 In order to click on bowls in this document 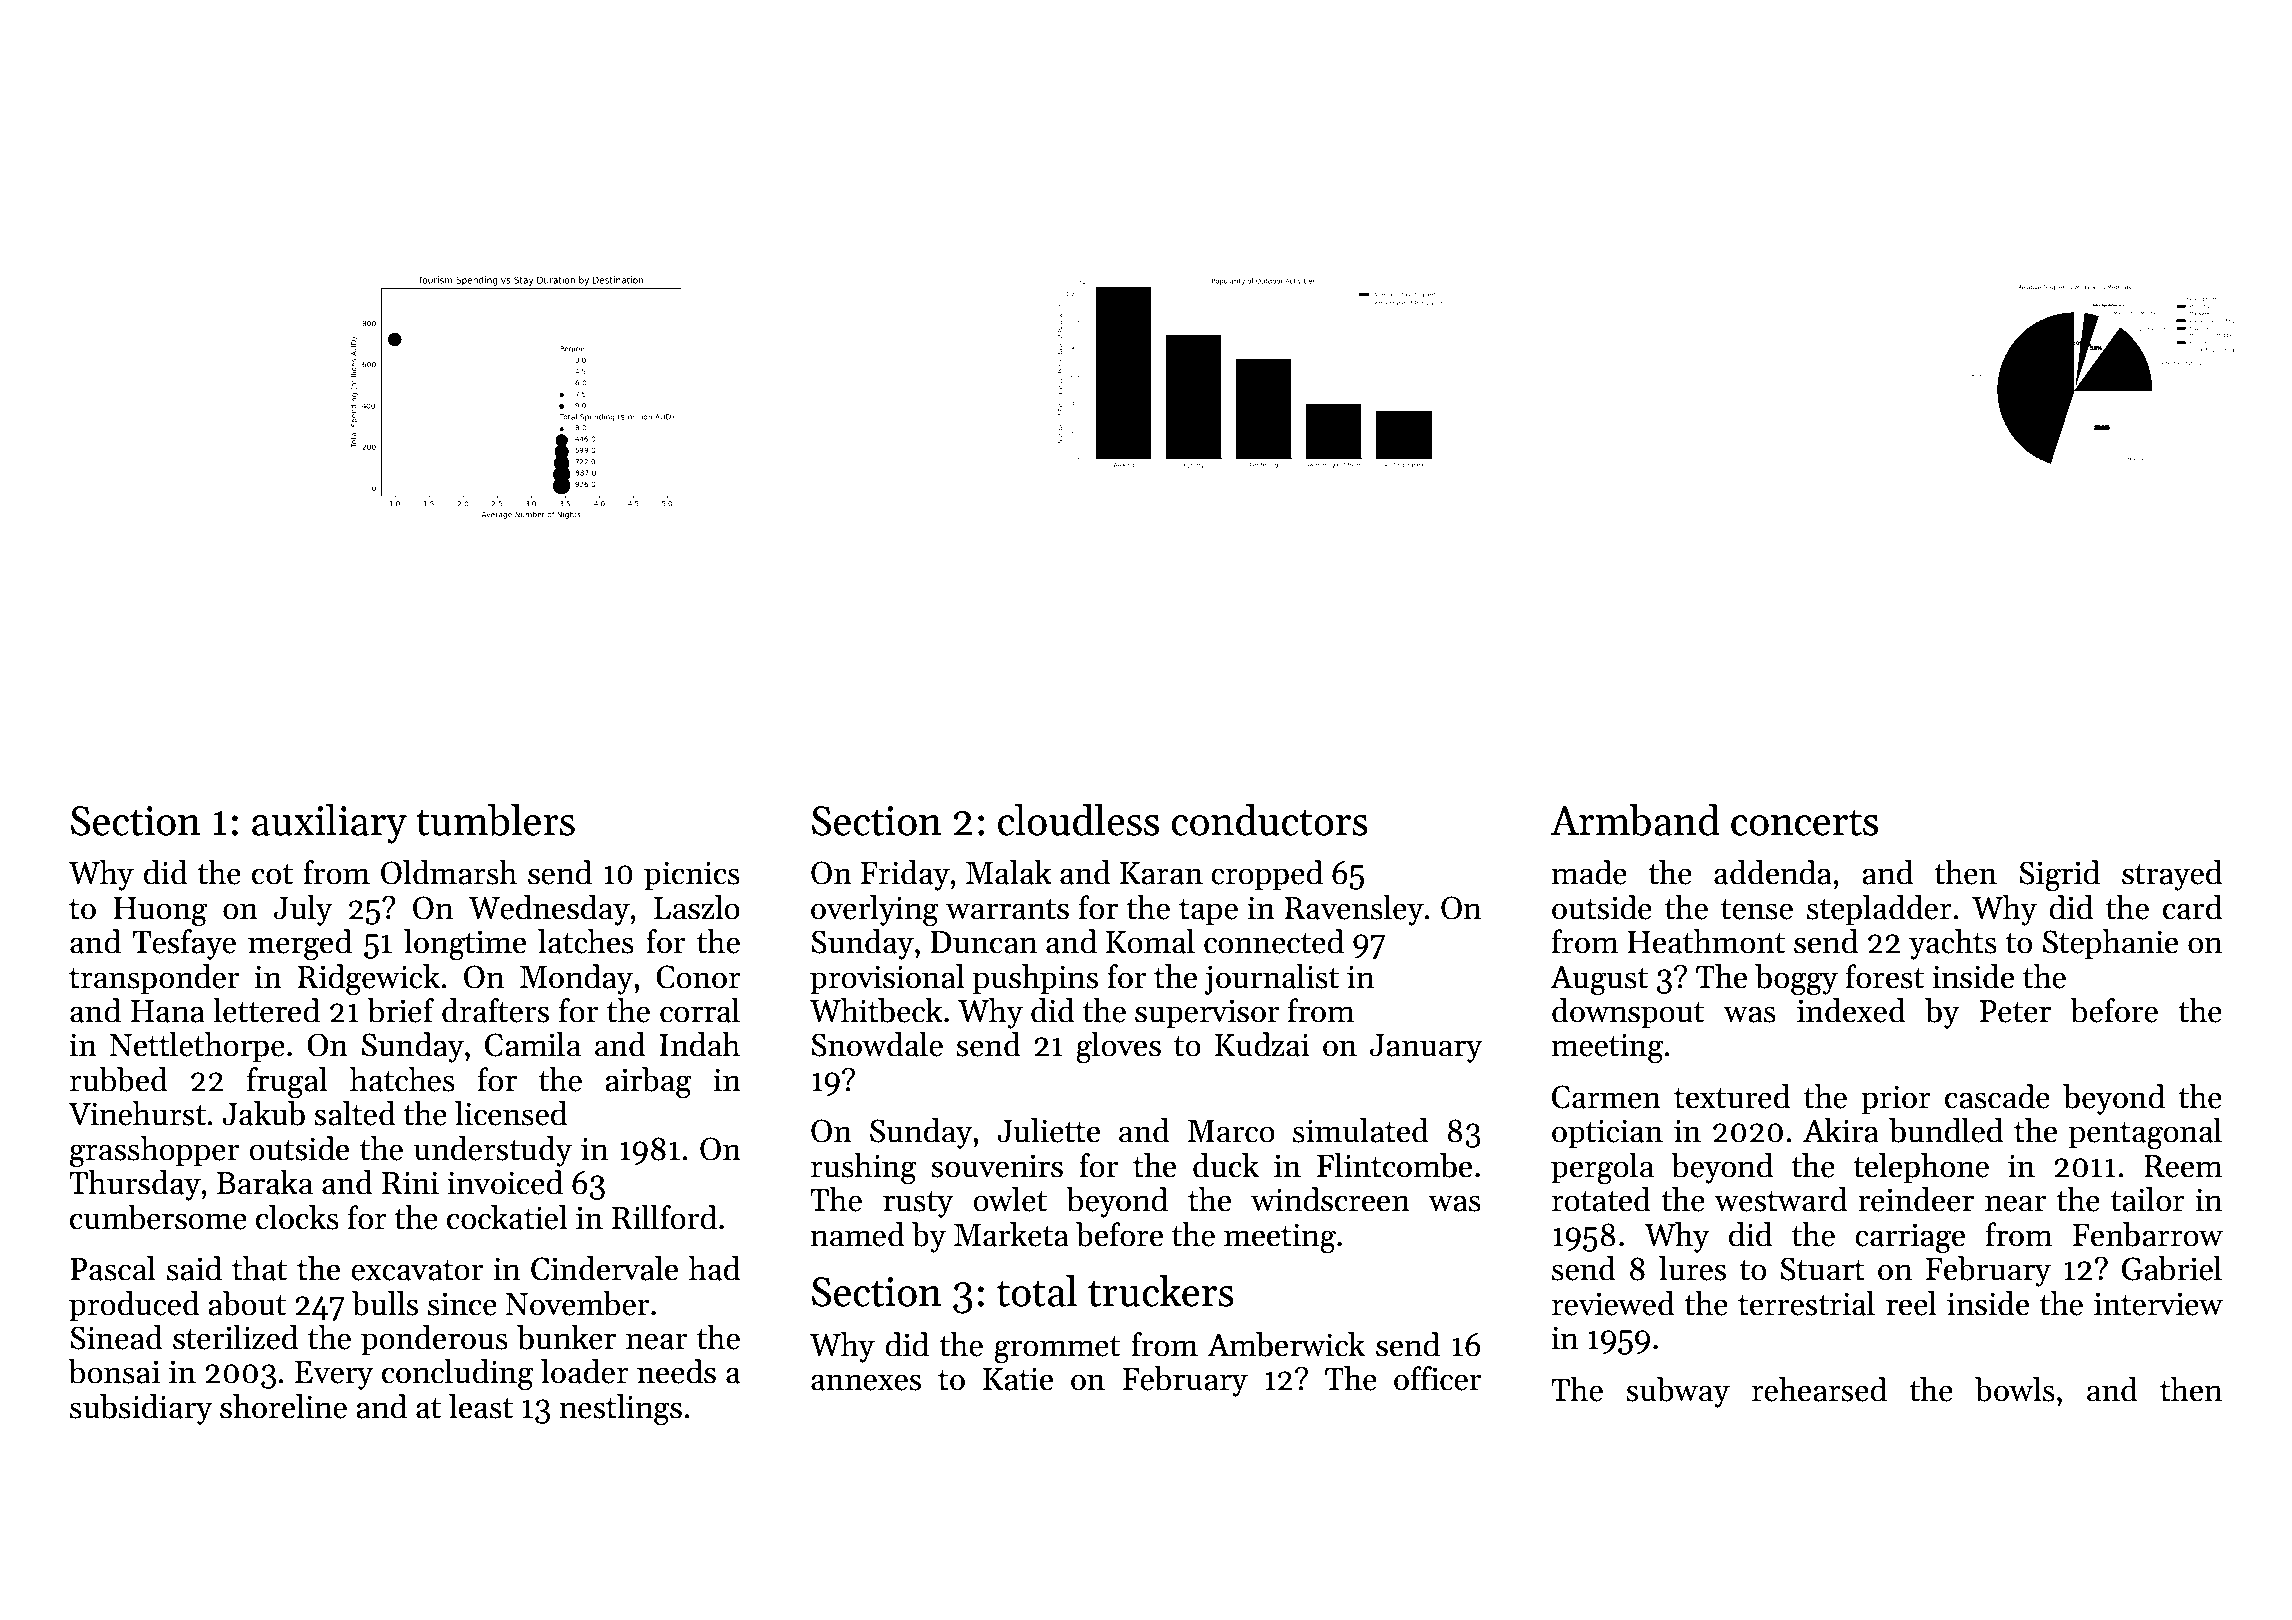, I will do `click(2015, 1389)`.
